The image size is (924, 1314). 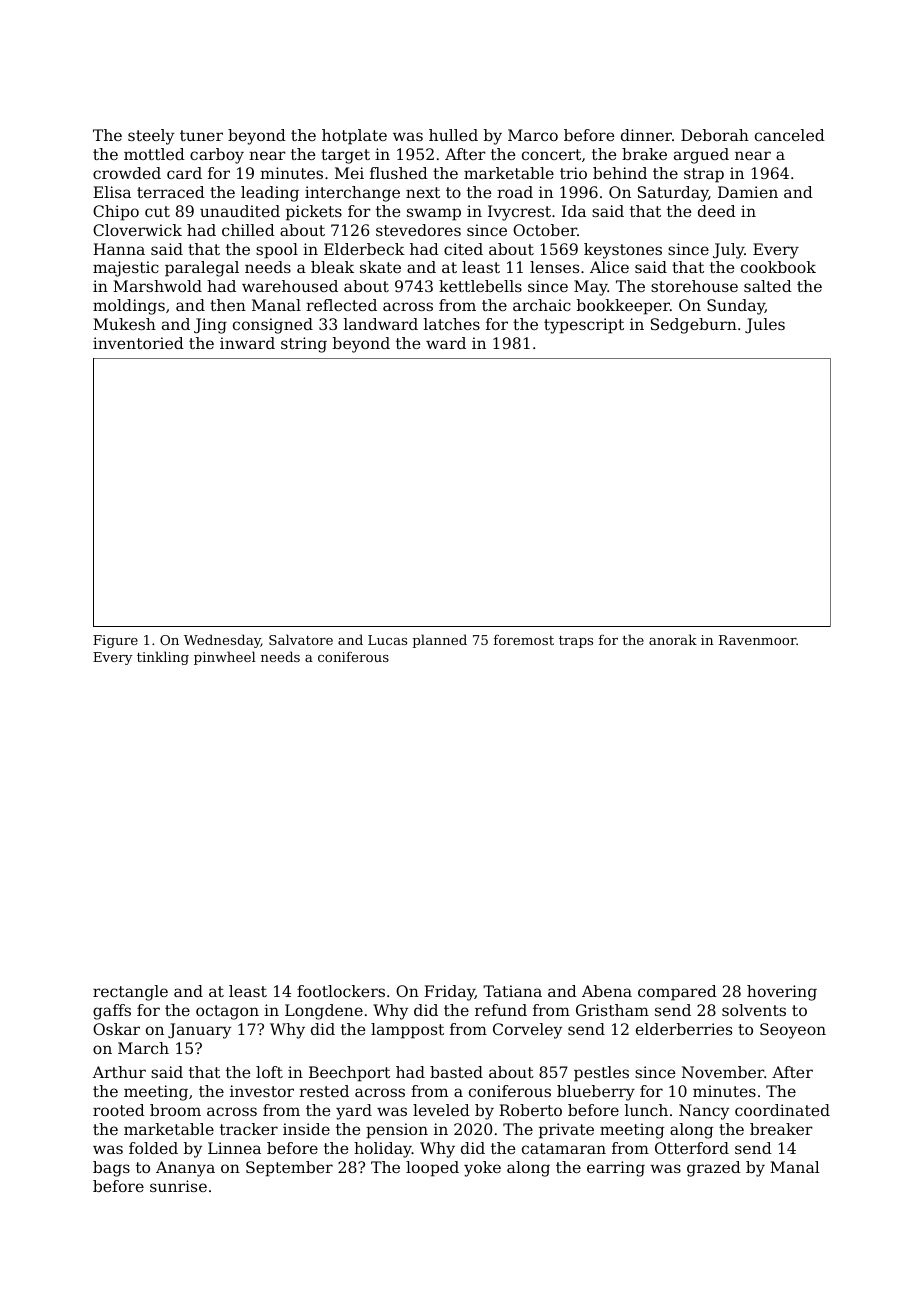 What do you see at coordinates (715, 135) in the page?
I see `Deborah` at bounding box center [715, 135].
